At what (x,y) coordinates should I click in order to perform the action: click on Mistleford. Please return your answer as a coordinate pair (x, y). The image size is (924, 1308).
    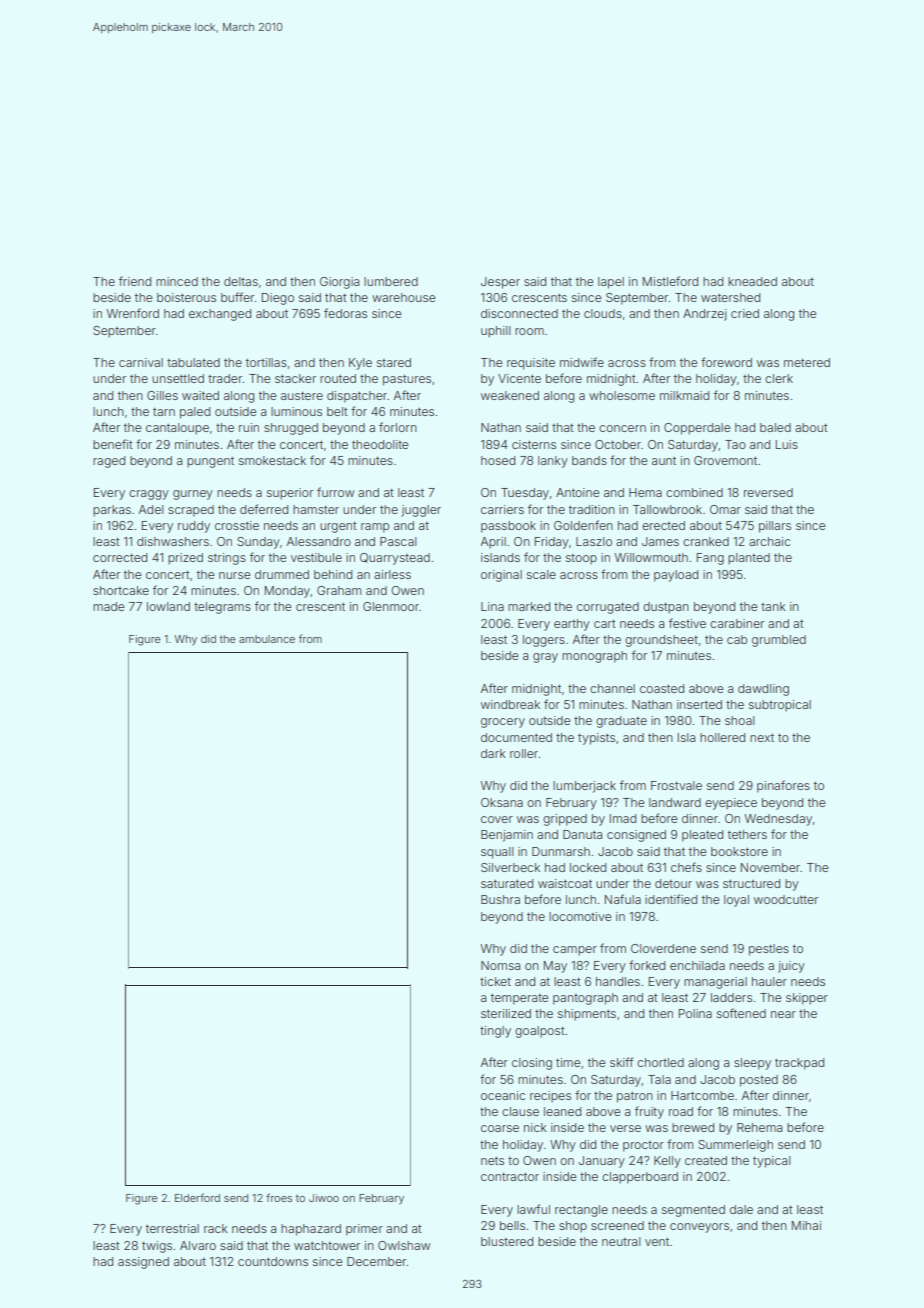
    Looking at the image, I should click on (670, 281).
